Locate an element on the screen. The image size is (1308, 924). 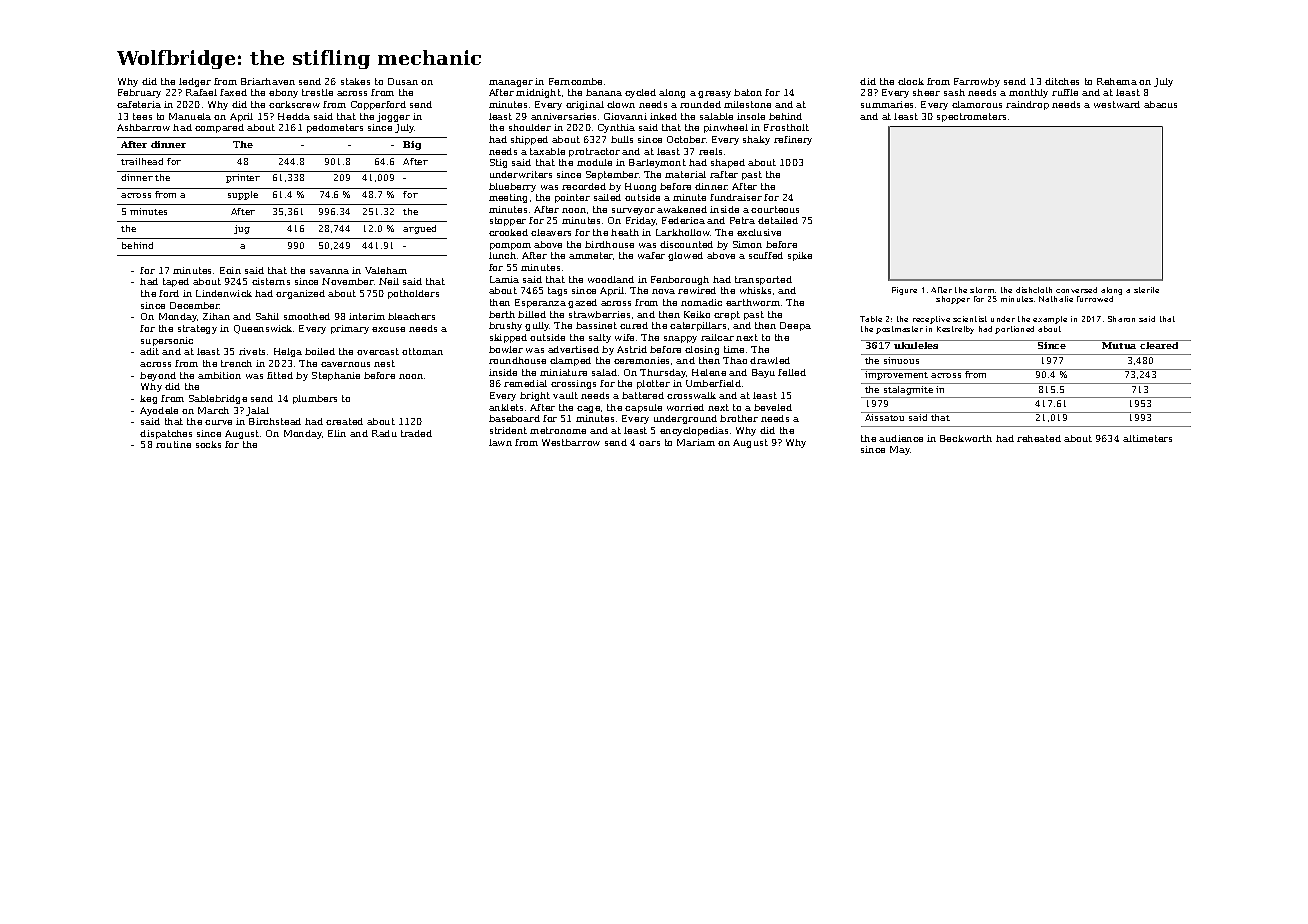
clamped is located at coordinates (570, 361).
